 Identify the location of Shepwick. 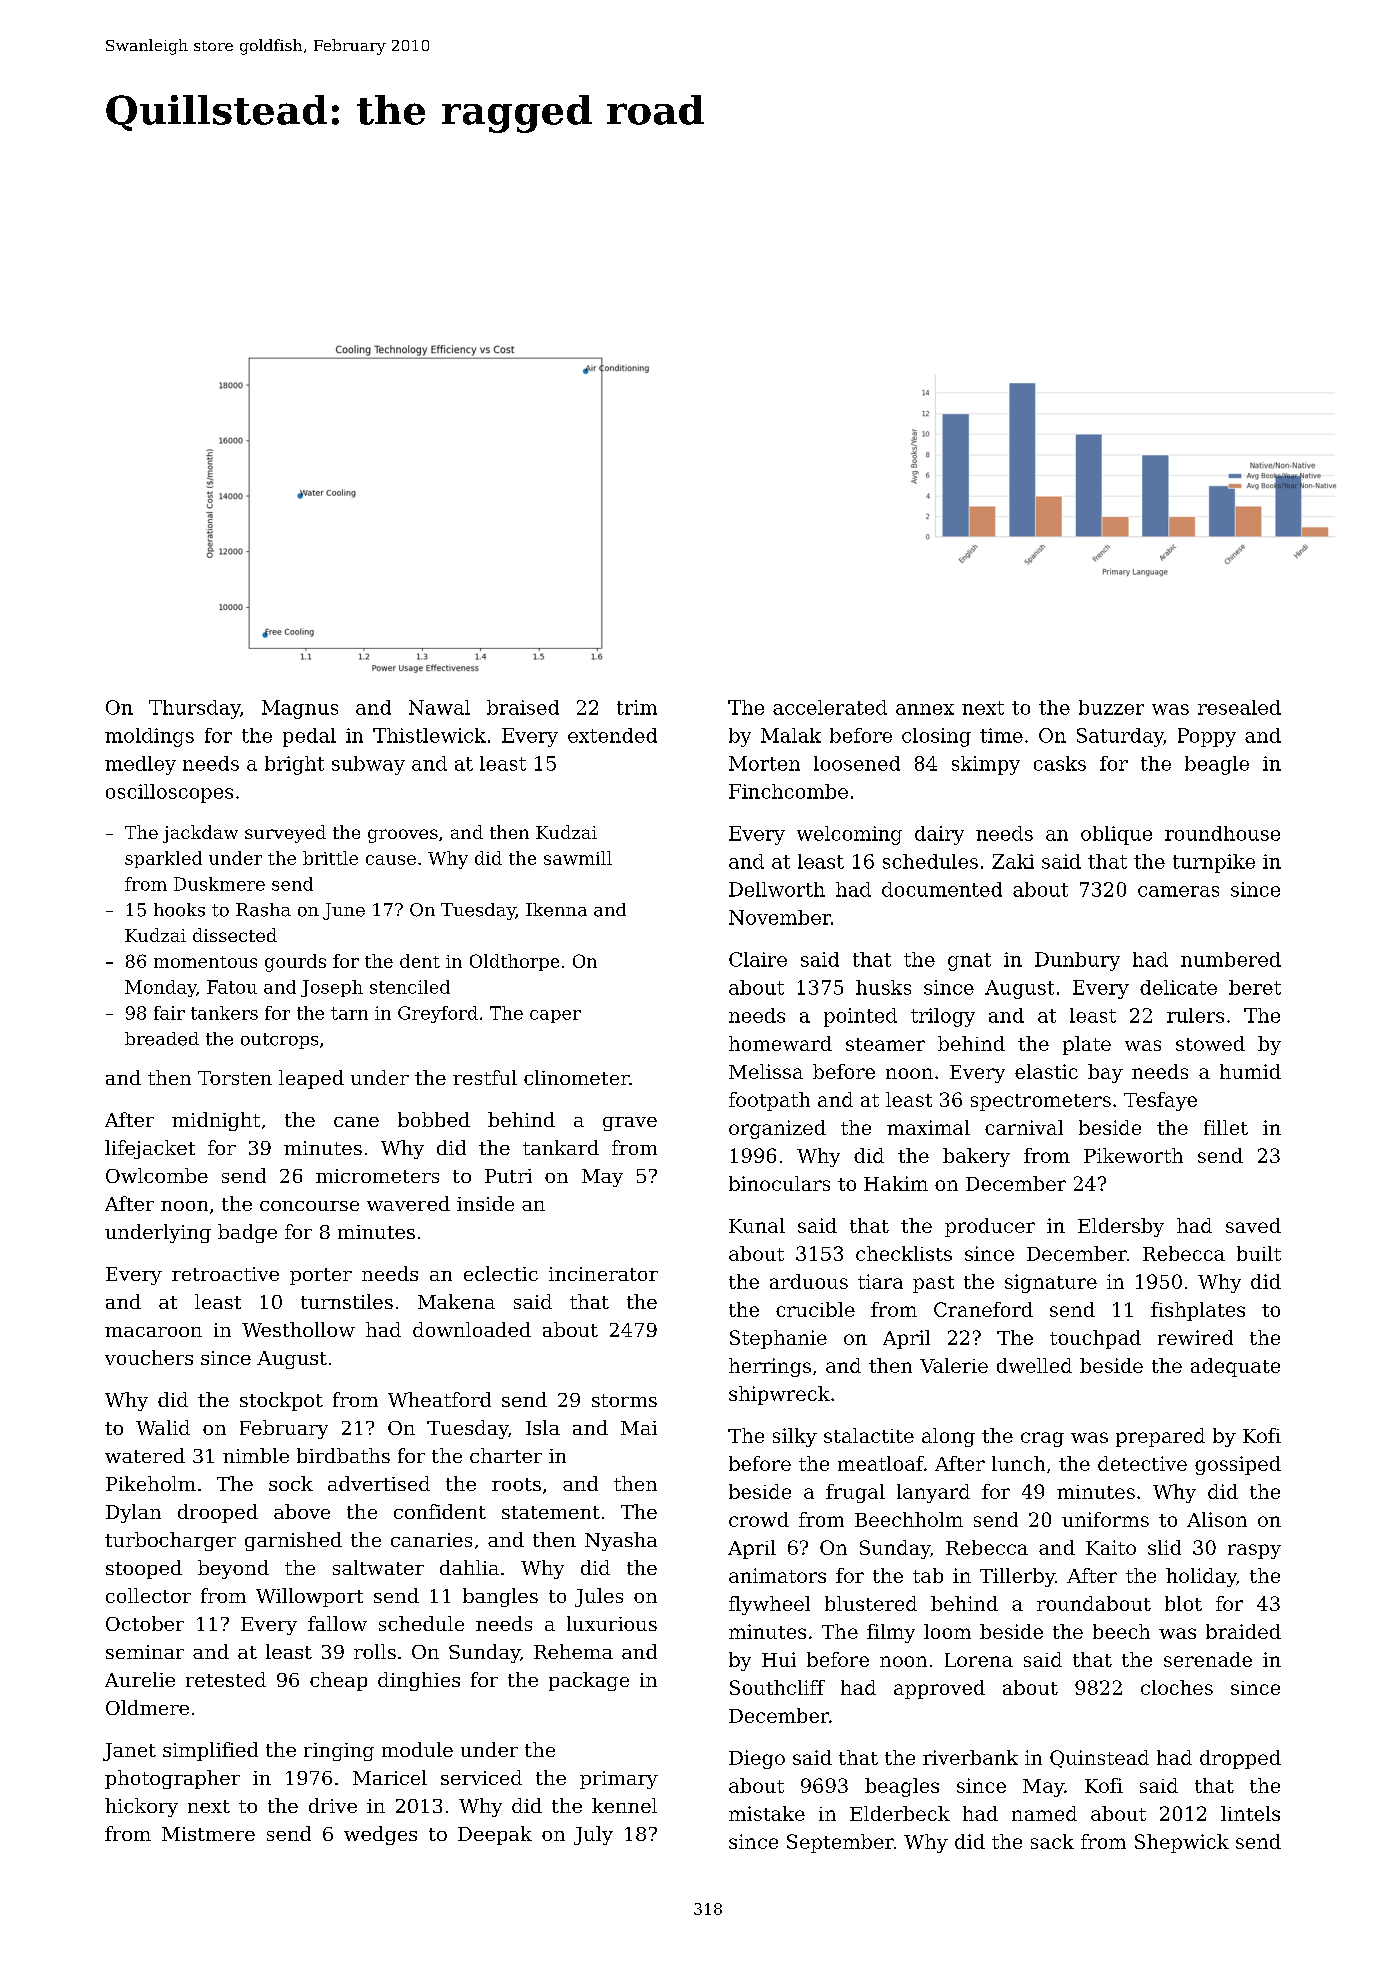
(1182, 1843).
